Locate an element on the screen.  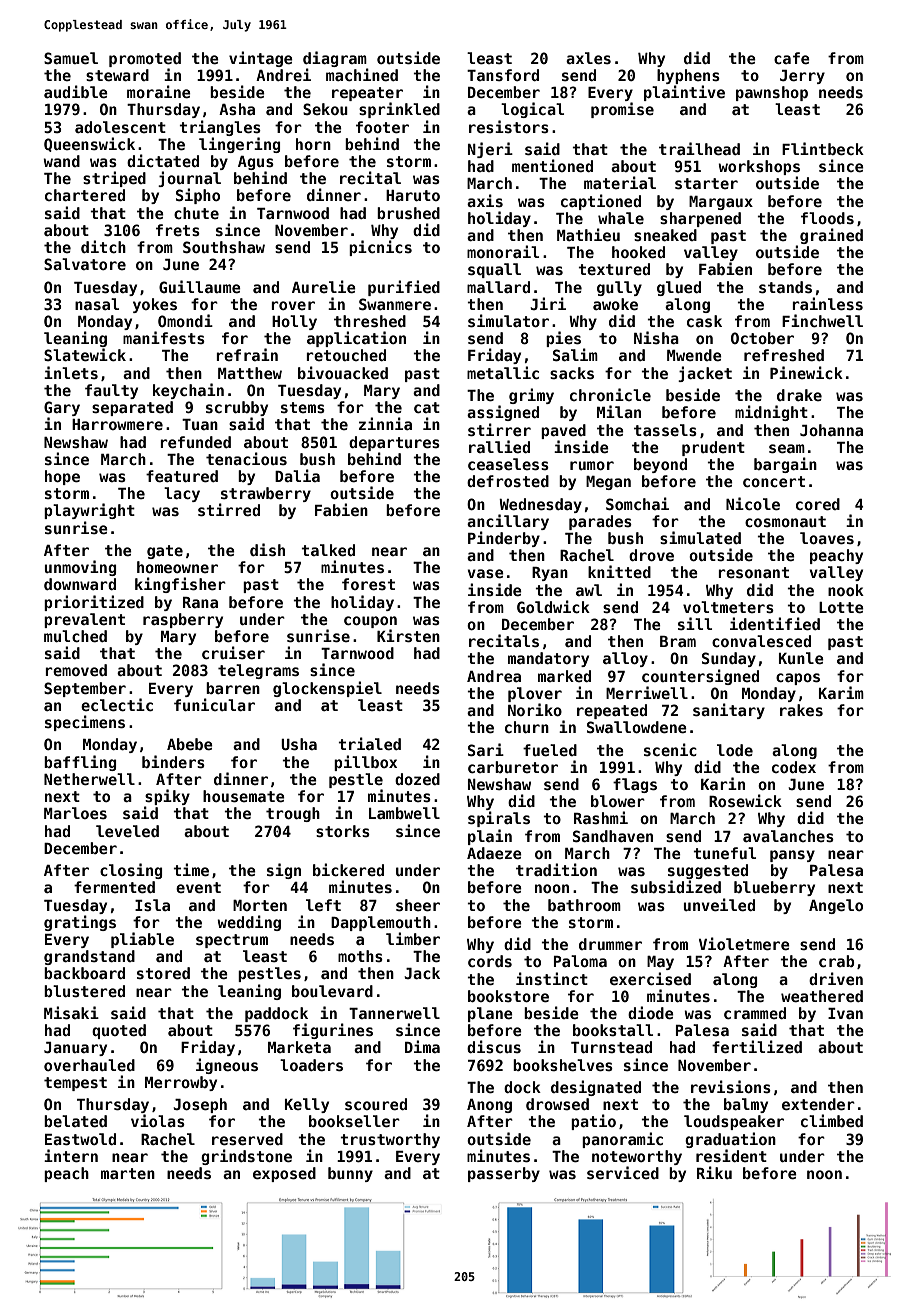
diagram is located at coordinates (335, 59).
